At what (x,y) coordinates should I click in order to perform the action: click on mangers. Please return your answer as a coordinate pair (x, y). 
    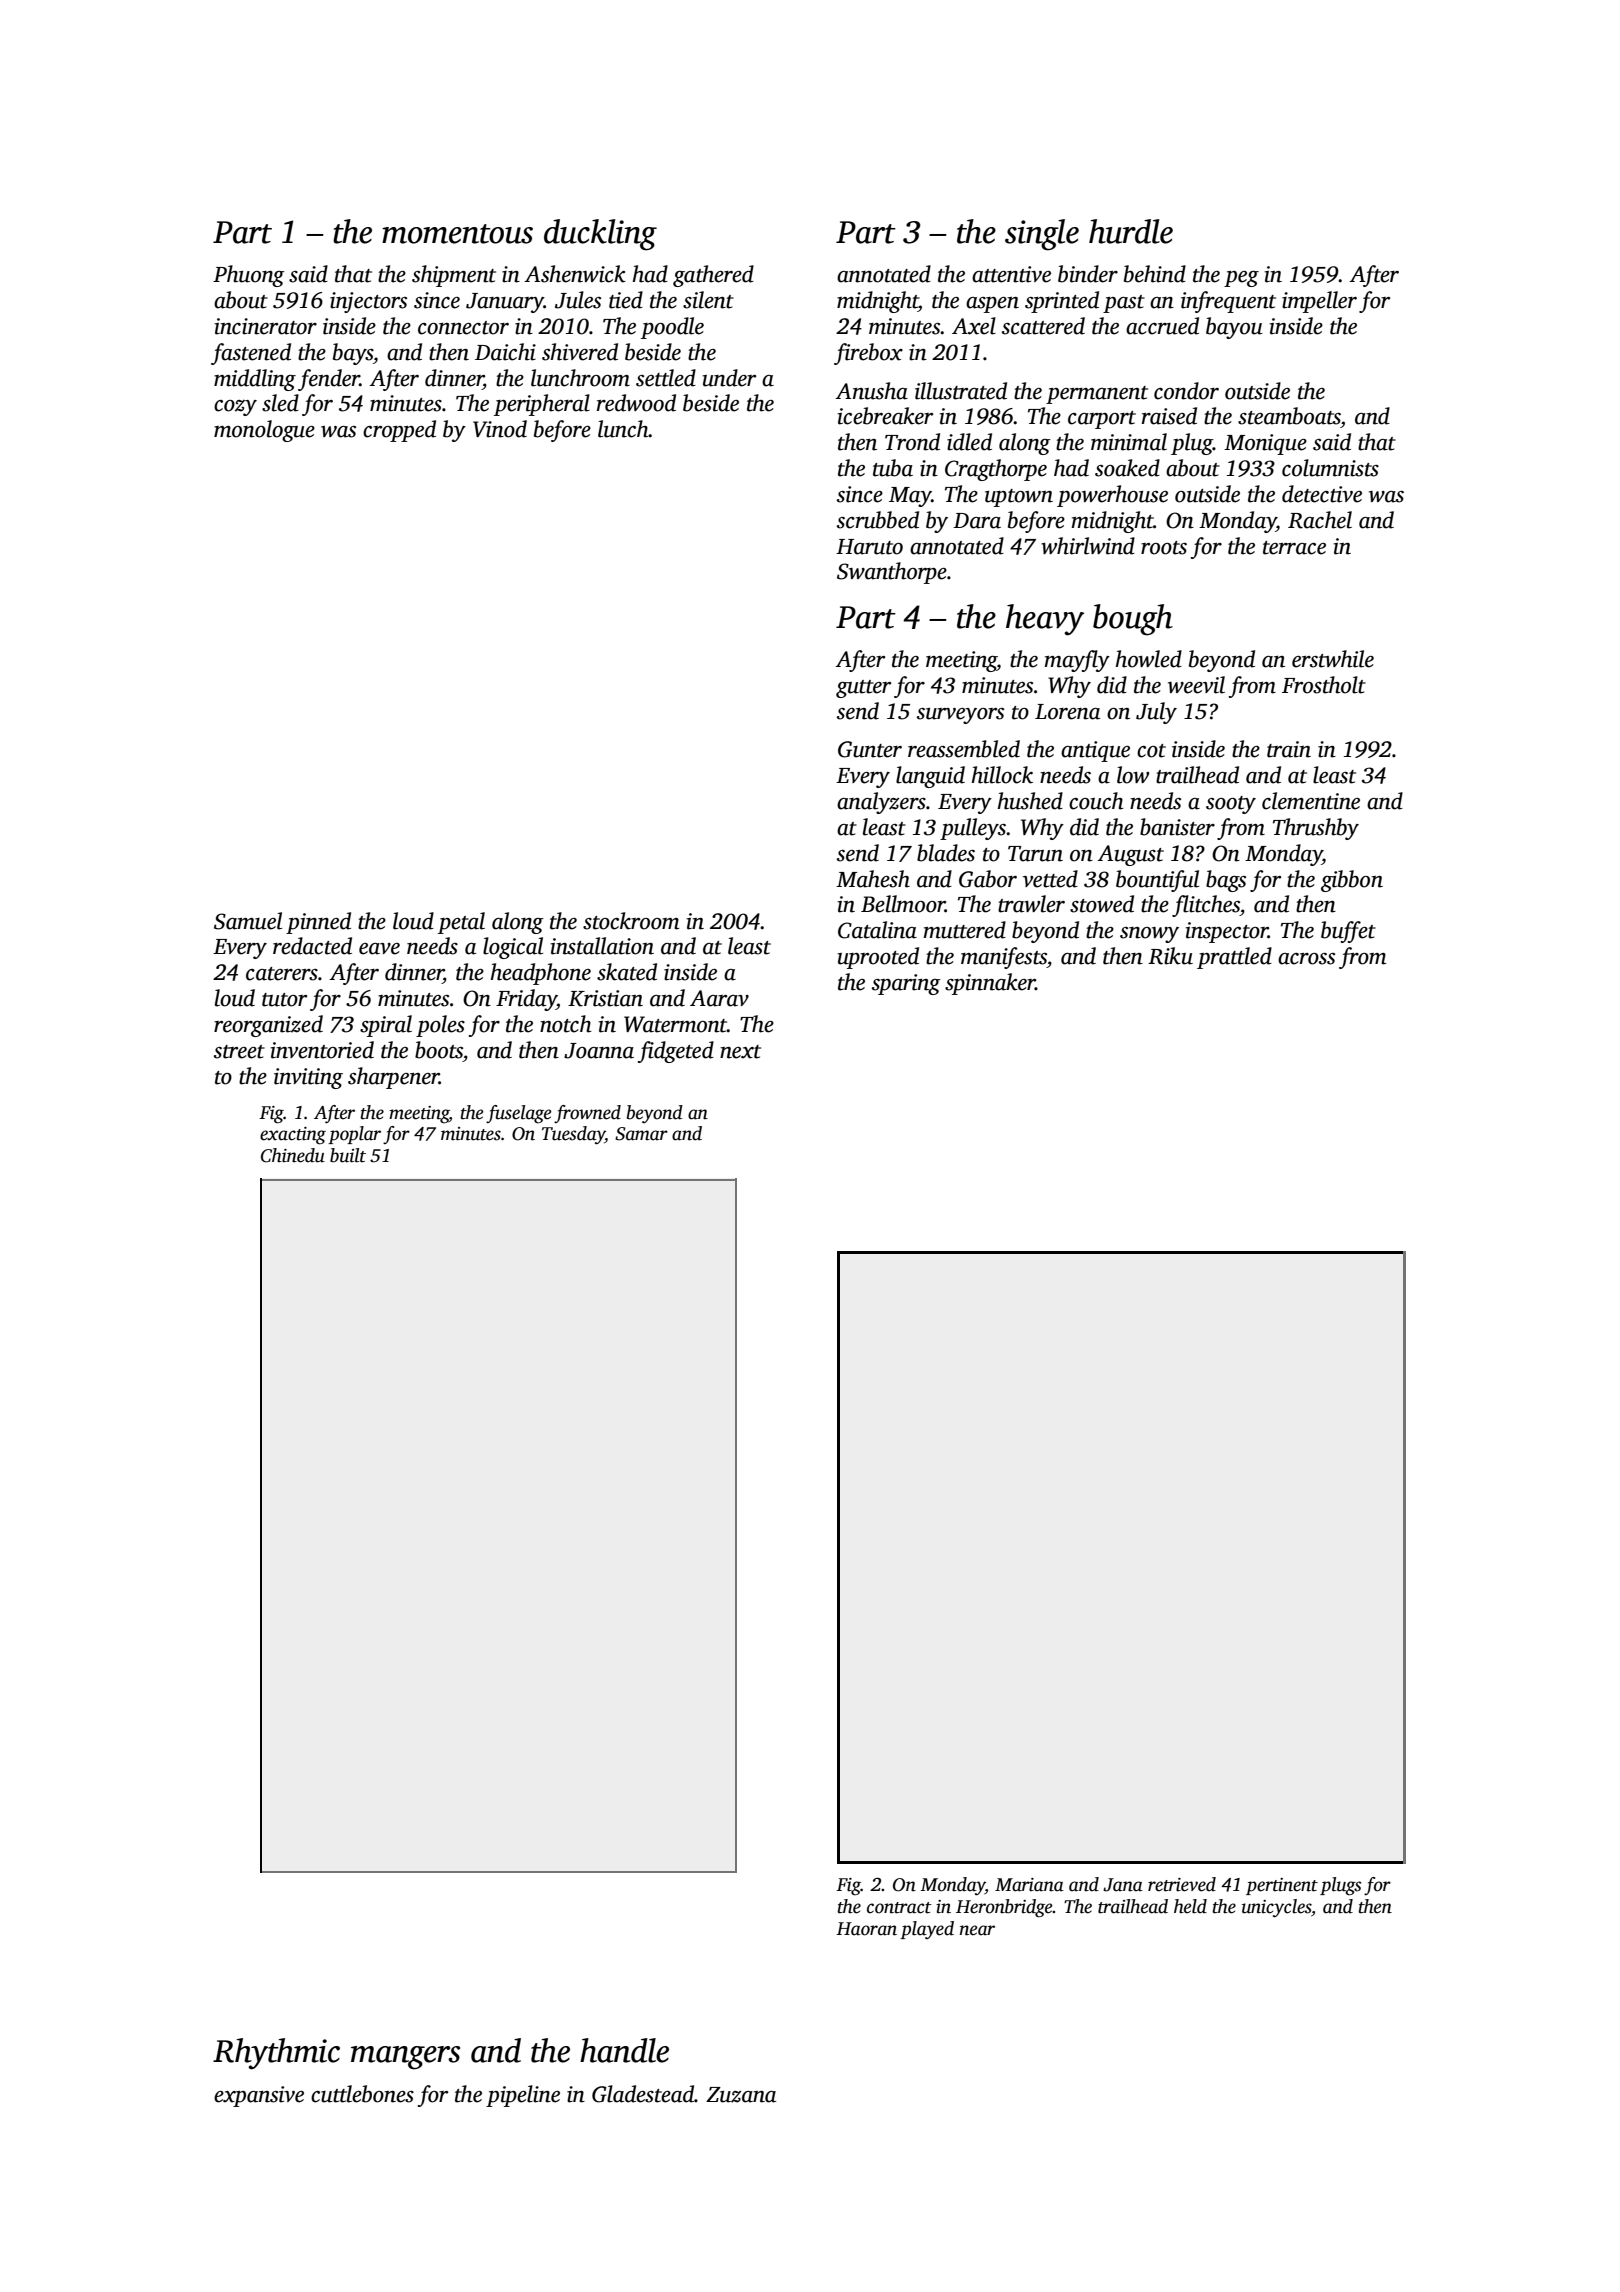
    Looking at the image, I should click on (405, 2058).
